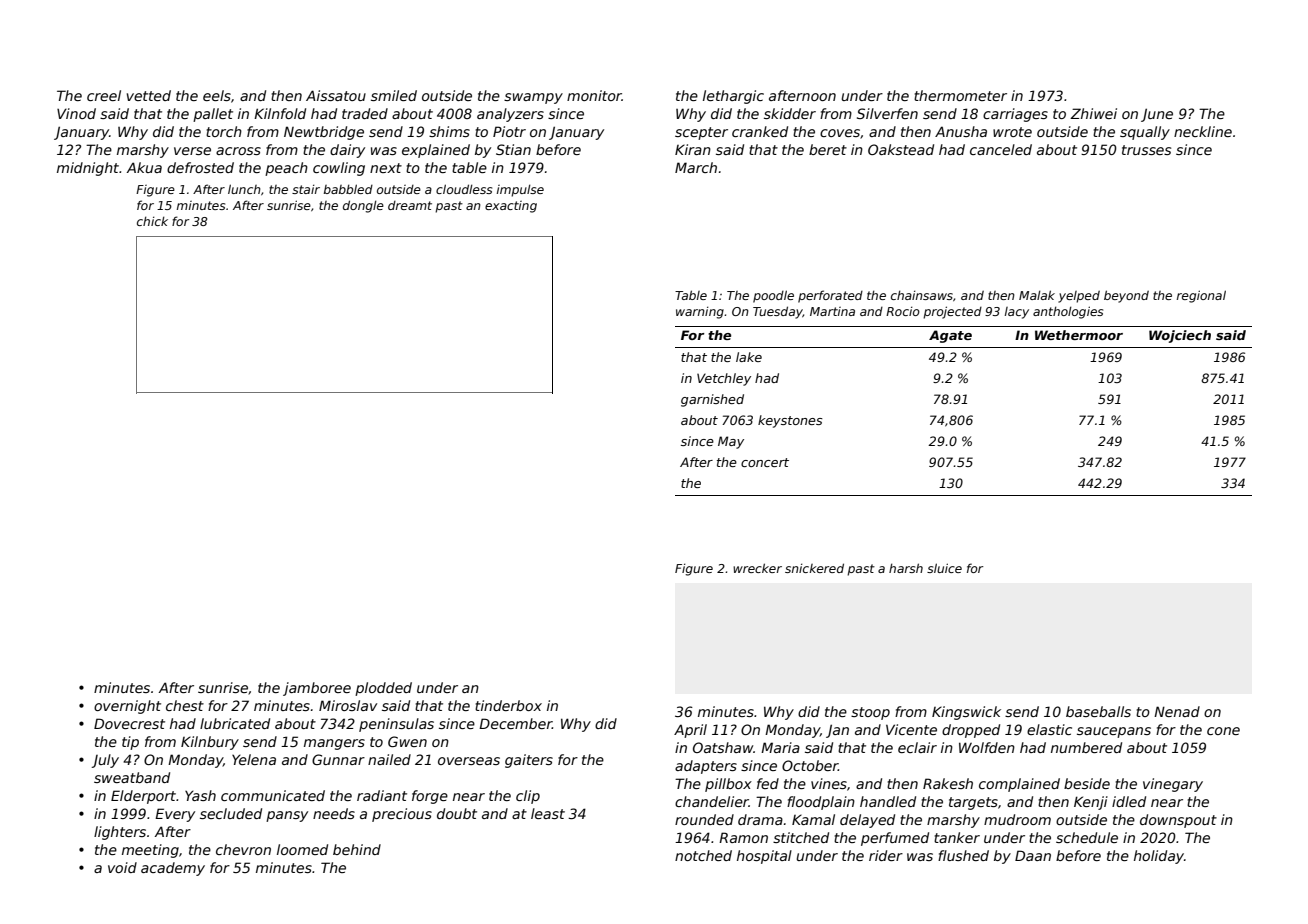 This screenshot has height=924, width=1308. What do you see at coordinates (382, 795) in the screenshot?
I see `radiant` at bounding box center [382, 795].
